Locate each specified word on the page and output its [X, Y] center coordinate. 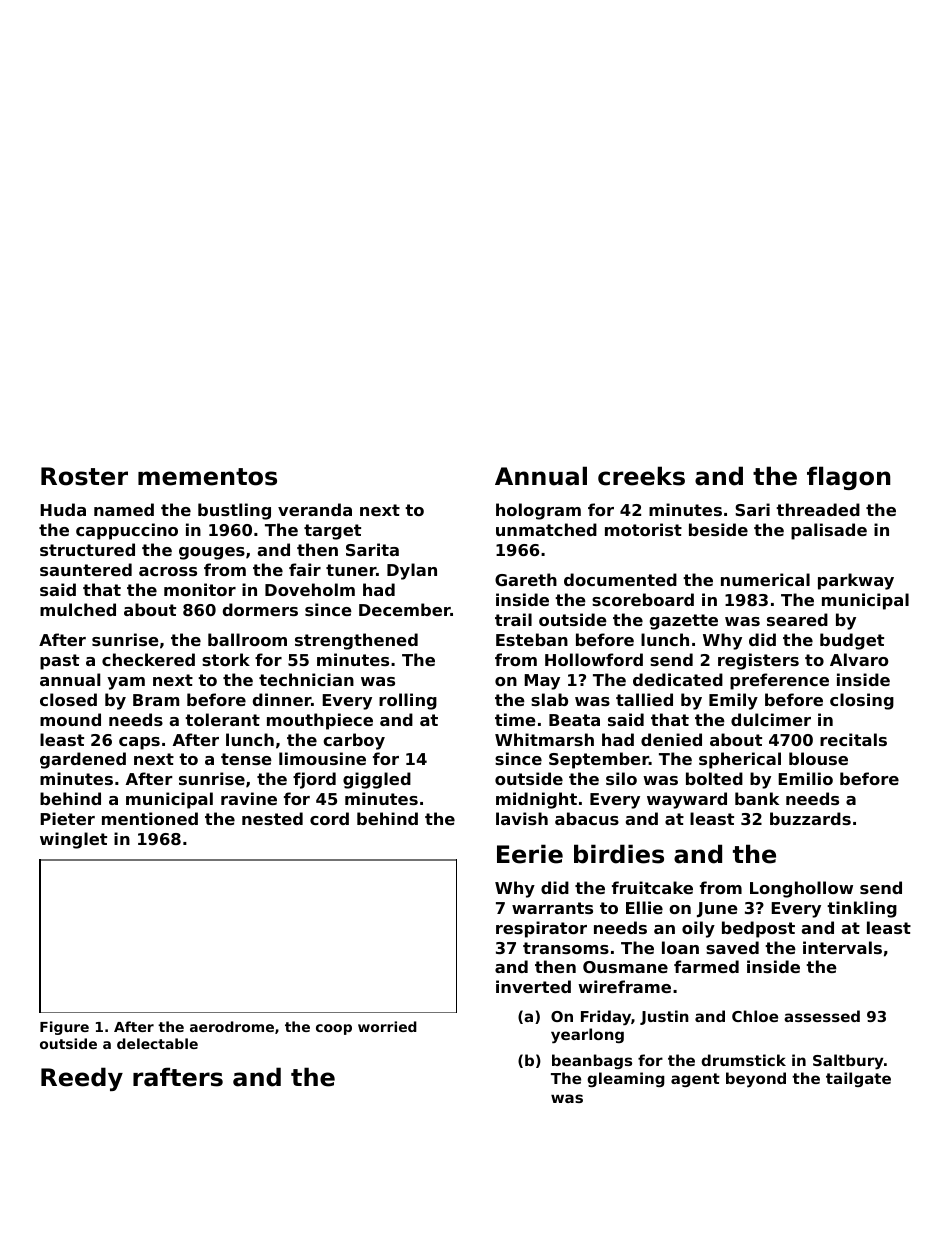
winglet [73, 840]
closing [862, 701]
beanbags [592, 1061]
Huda [63, 509]
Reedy [82, 1079]
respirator [541, 929]
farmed [706, 966]
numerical [765, 579]
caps [139, 743]
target [332, 532]
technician [306, 679]
